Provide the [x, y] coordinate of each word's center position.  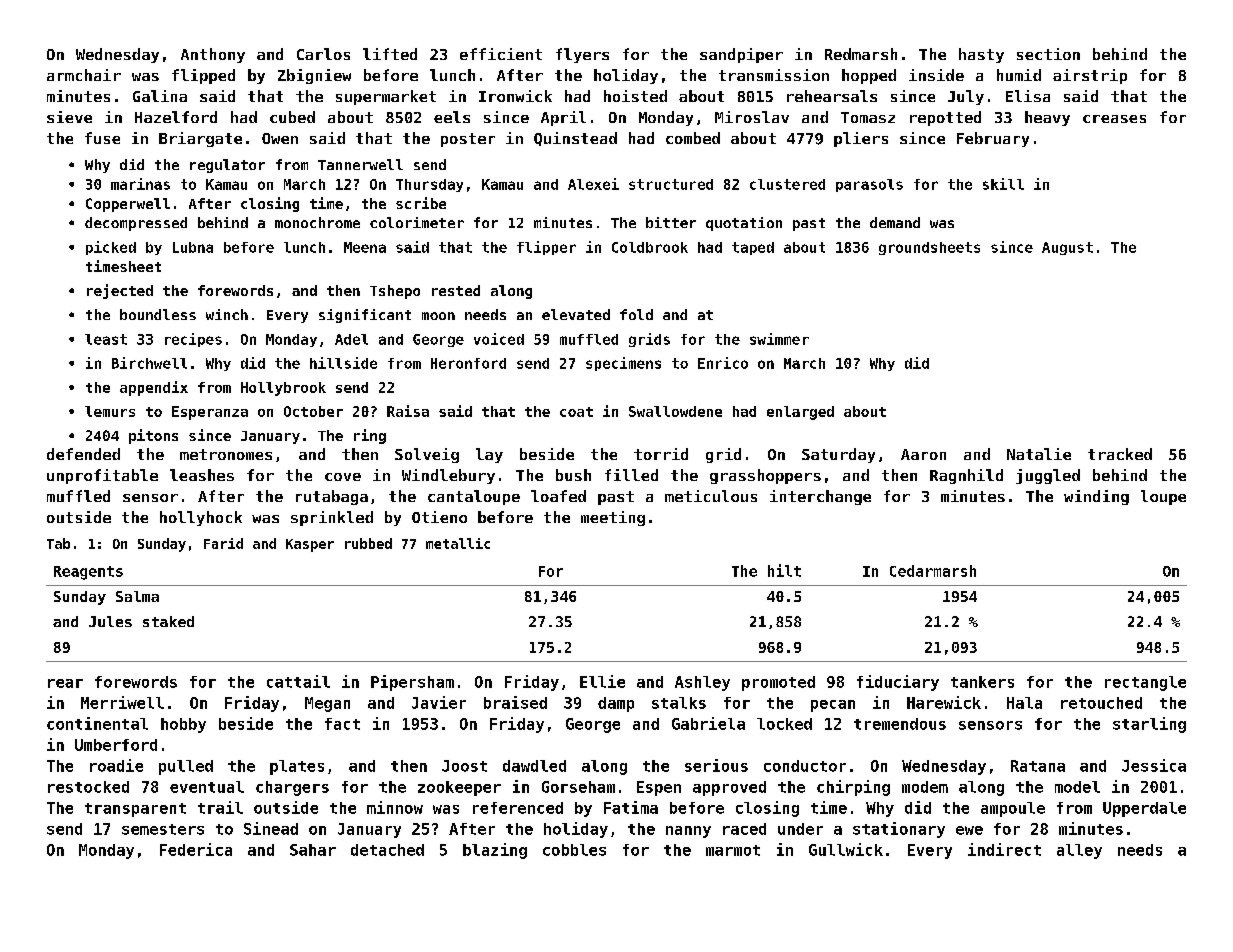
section [1048, 54]
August [1067, 248]
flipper [546, 248]
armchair [84, 75]
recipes [193, 340]
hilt [784, 570]
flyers [582, 55]
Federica [196, 849]
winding [1096, 497]
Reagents [88, 573]
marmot [733, 850]
